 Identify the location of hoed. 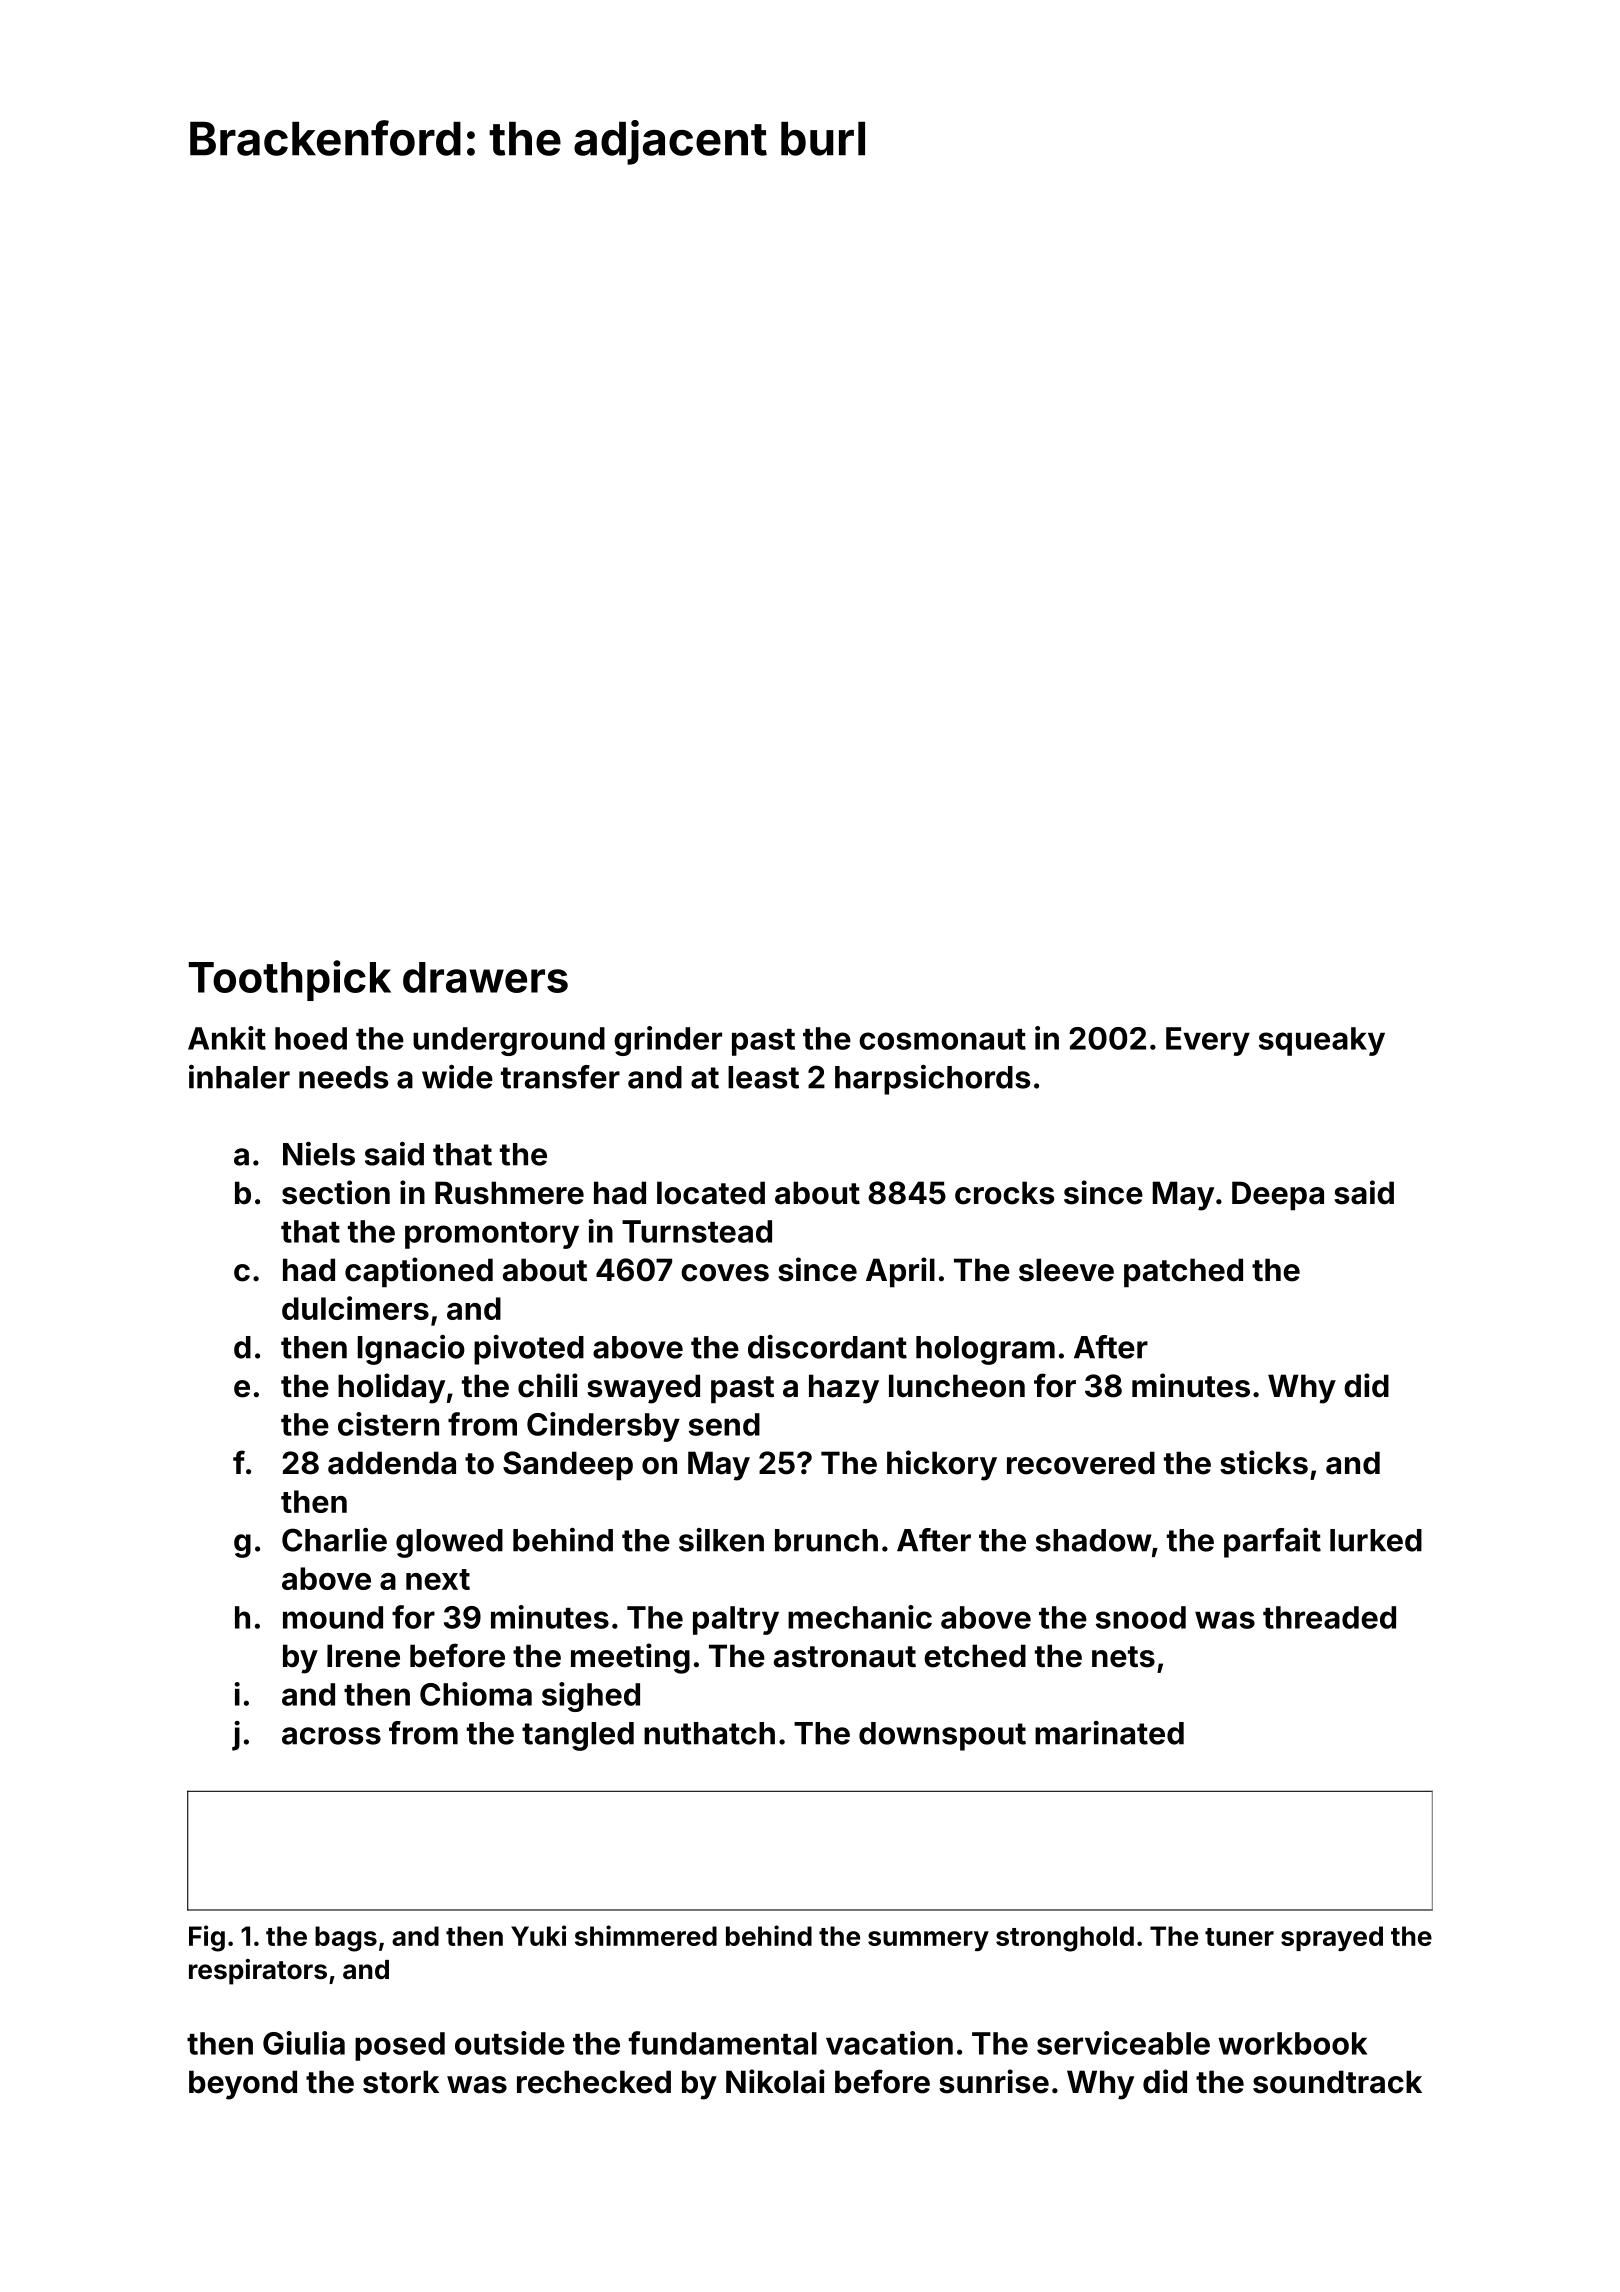
(311, 1038).
